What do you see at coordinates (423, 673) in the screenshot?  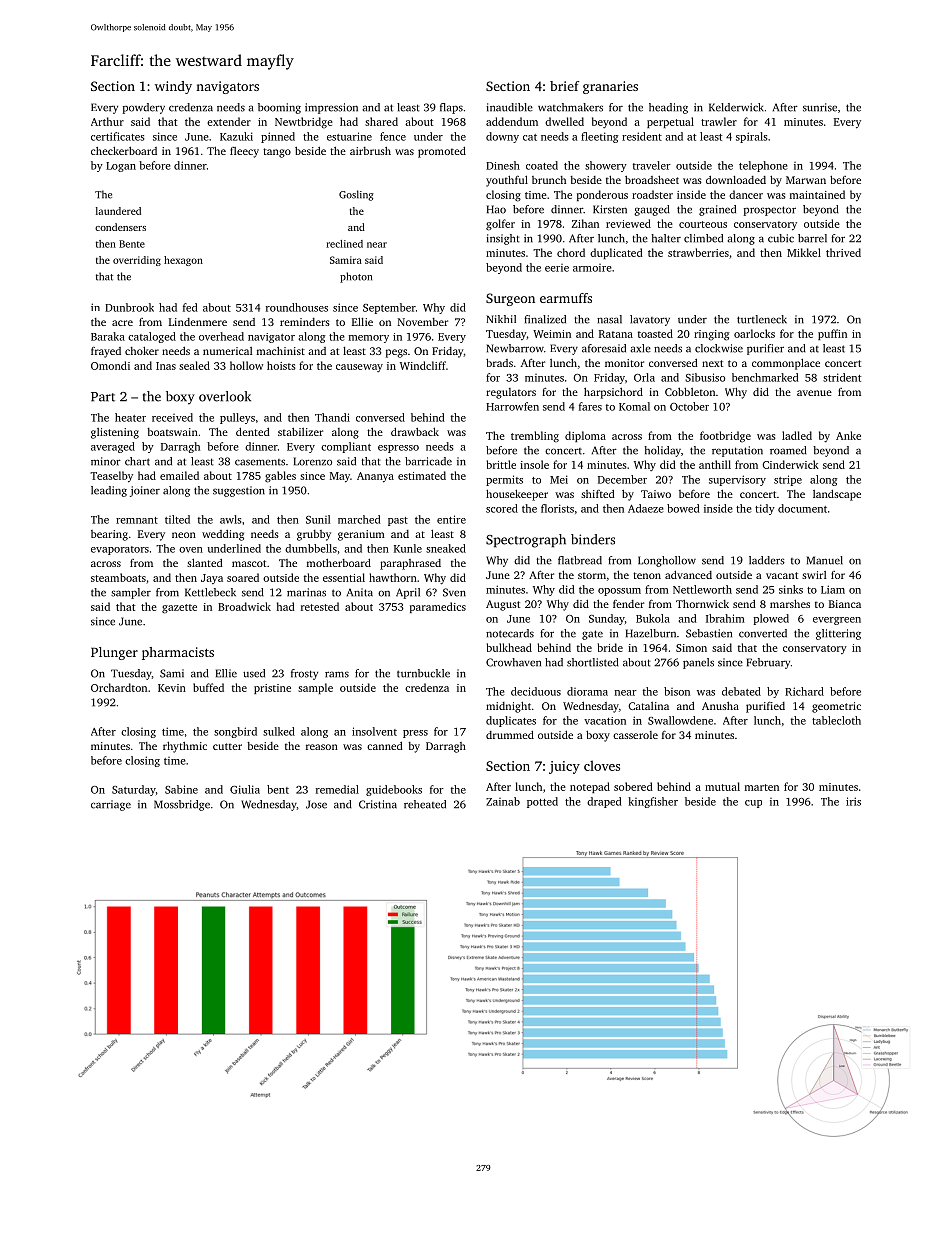 I see `turnbuckle` at bounding box center [423, 673].
